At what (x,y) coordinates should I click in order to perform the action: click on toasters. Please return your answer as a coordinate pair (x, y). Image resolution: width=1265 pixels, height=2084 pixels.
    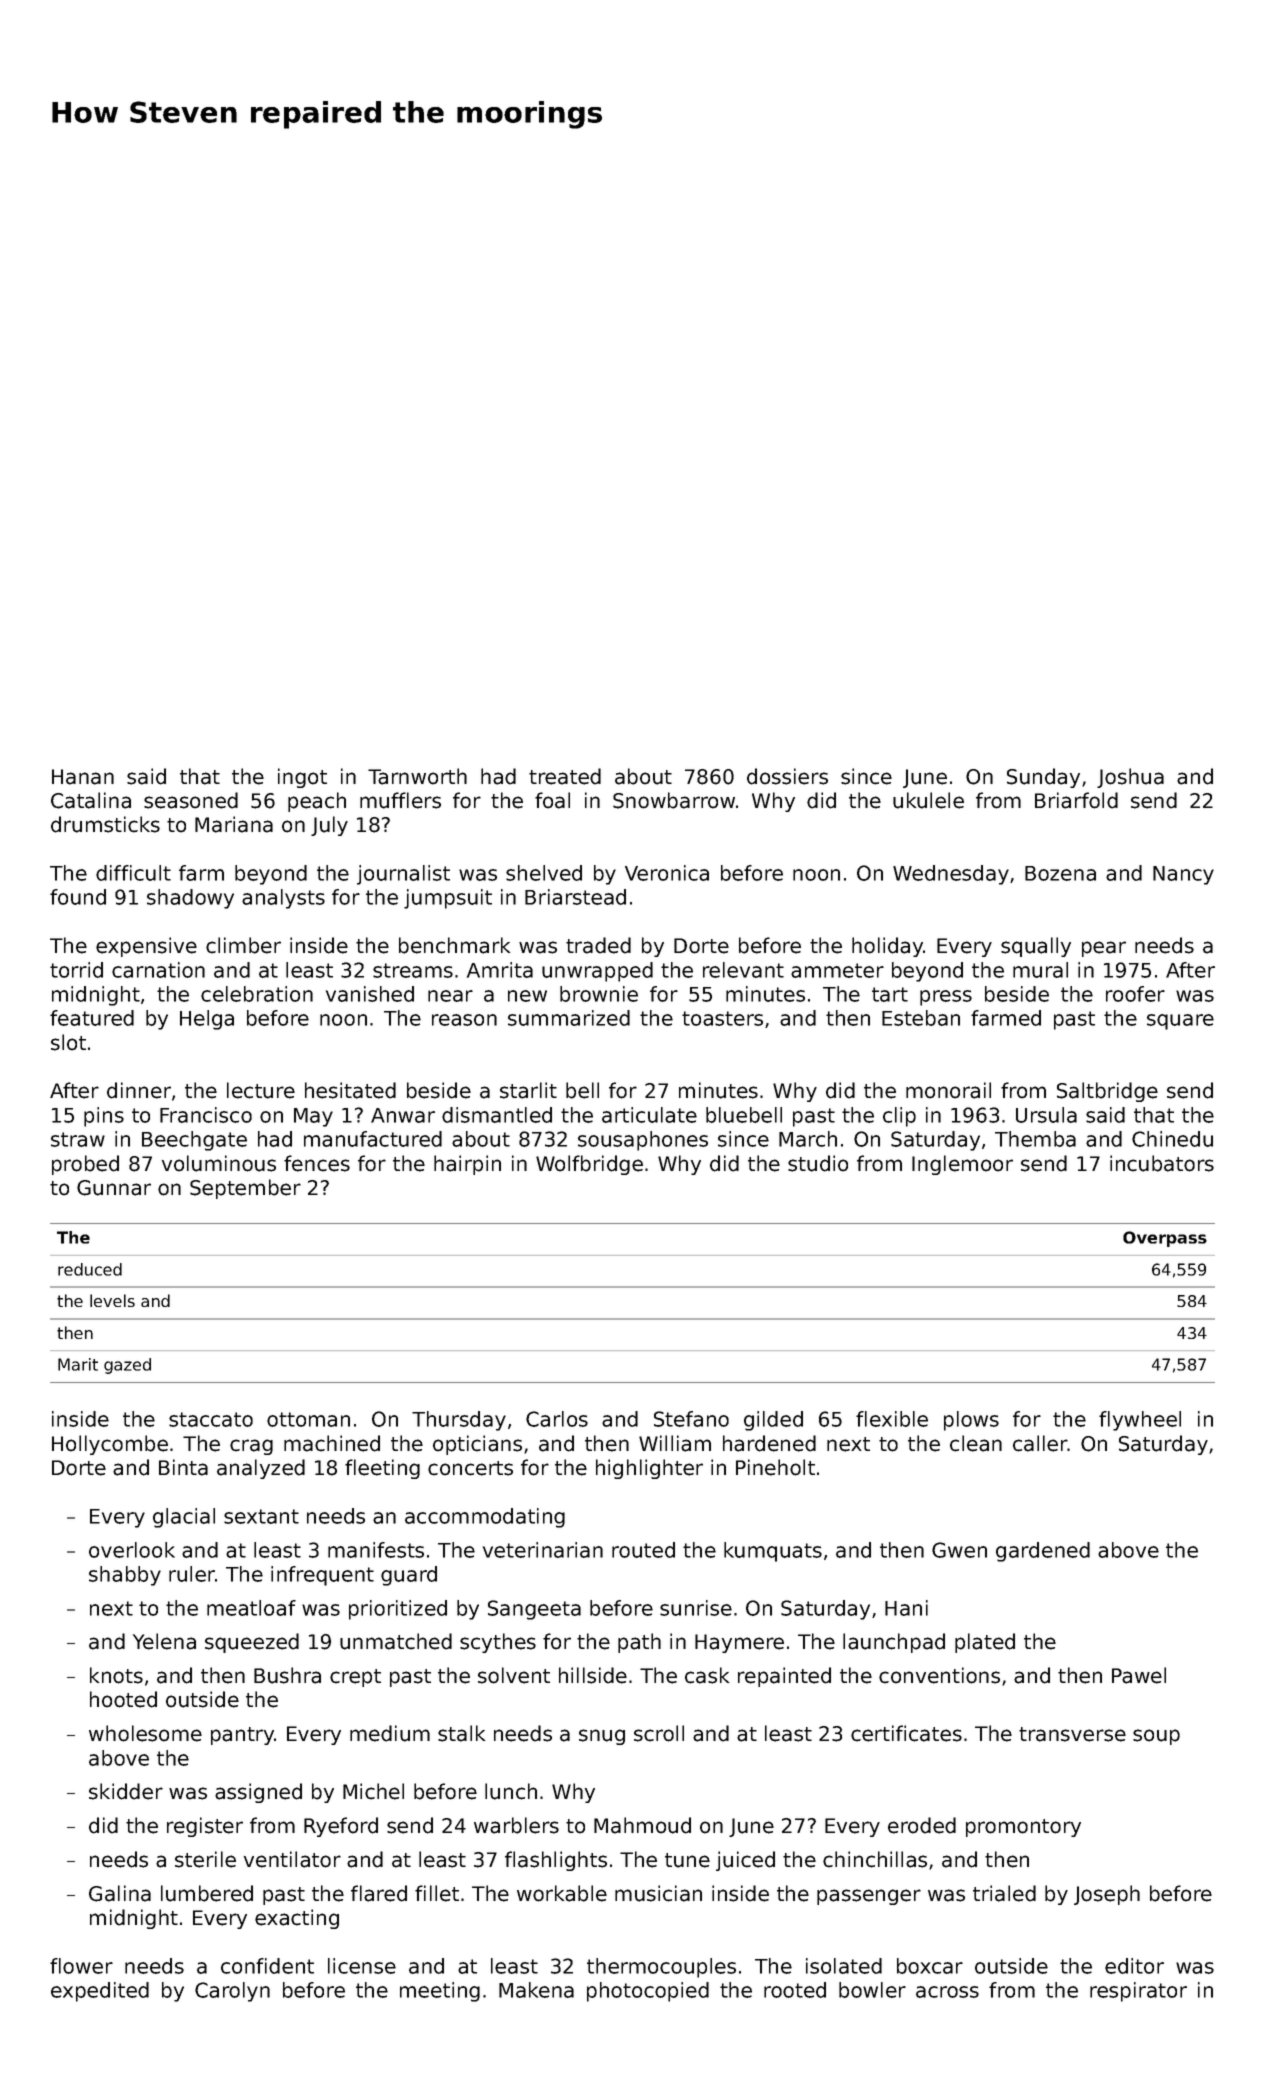
    Looking at the image, I should click on (722, 1018).
